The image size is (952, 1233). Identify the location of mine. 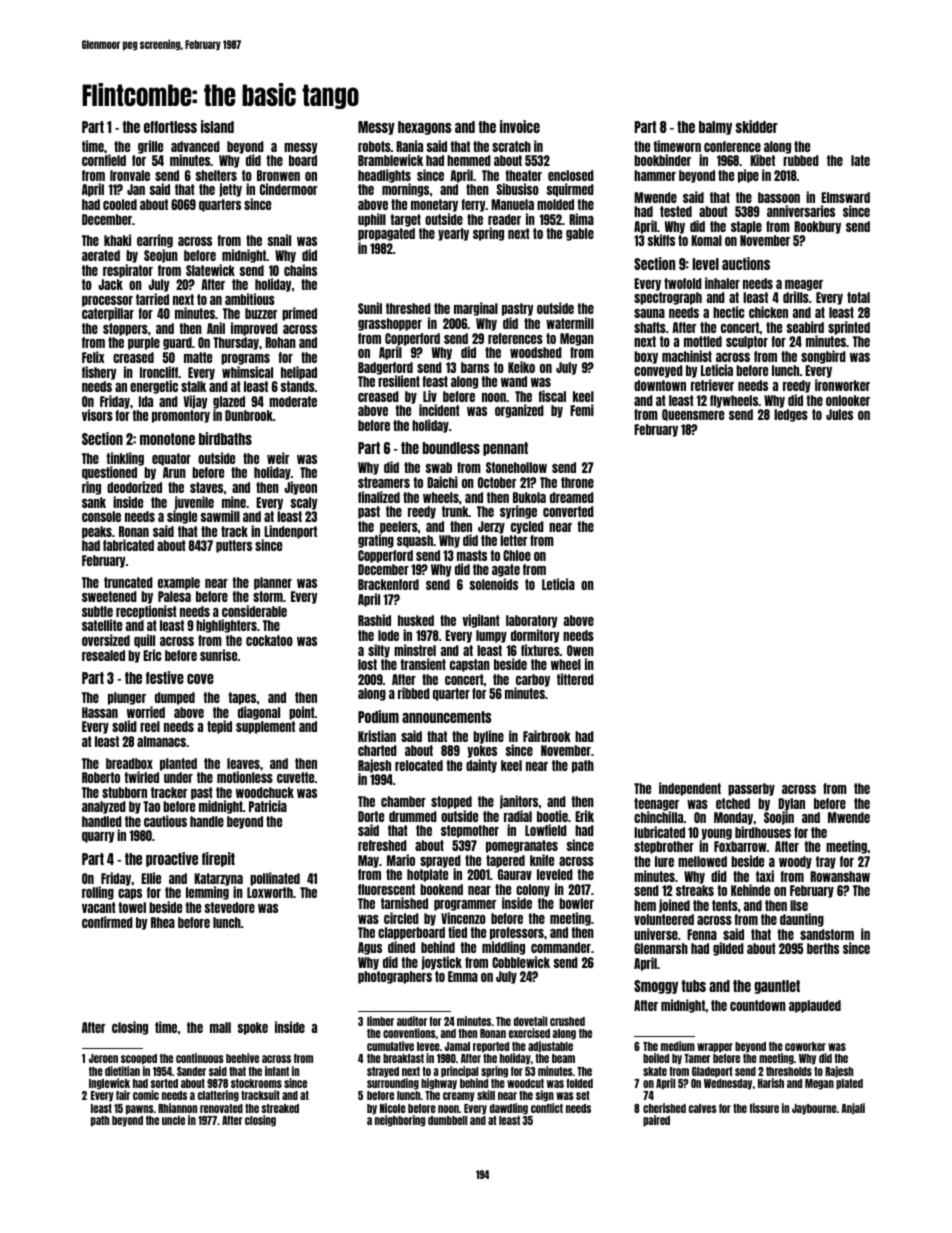
(234, 502).
